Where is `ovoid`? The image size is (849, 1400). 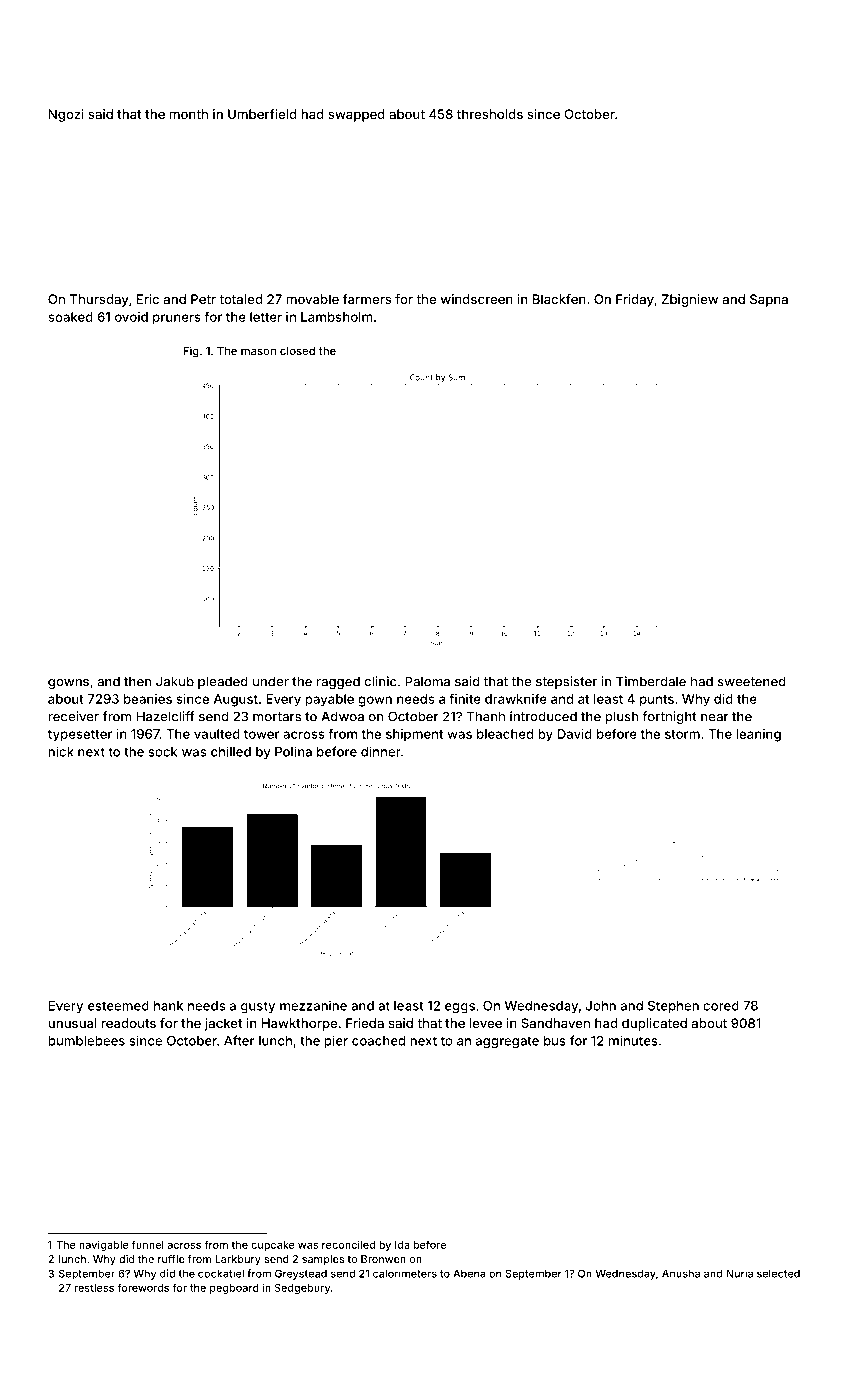 ovoid is located at coordinates (131, 317).
